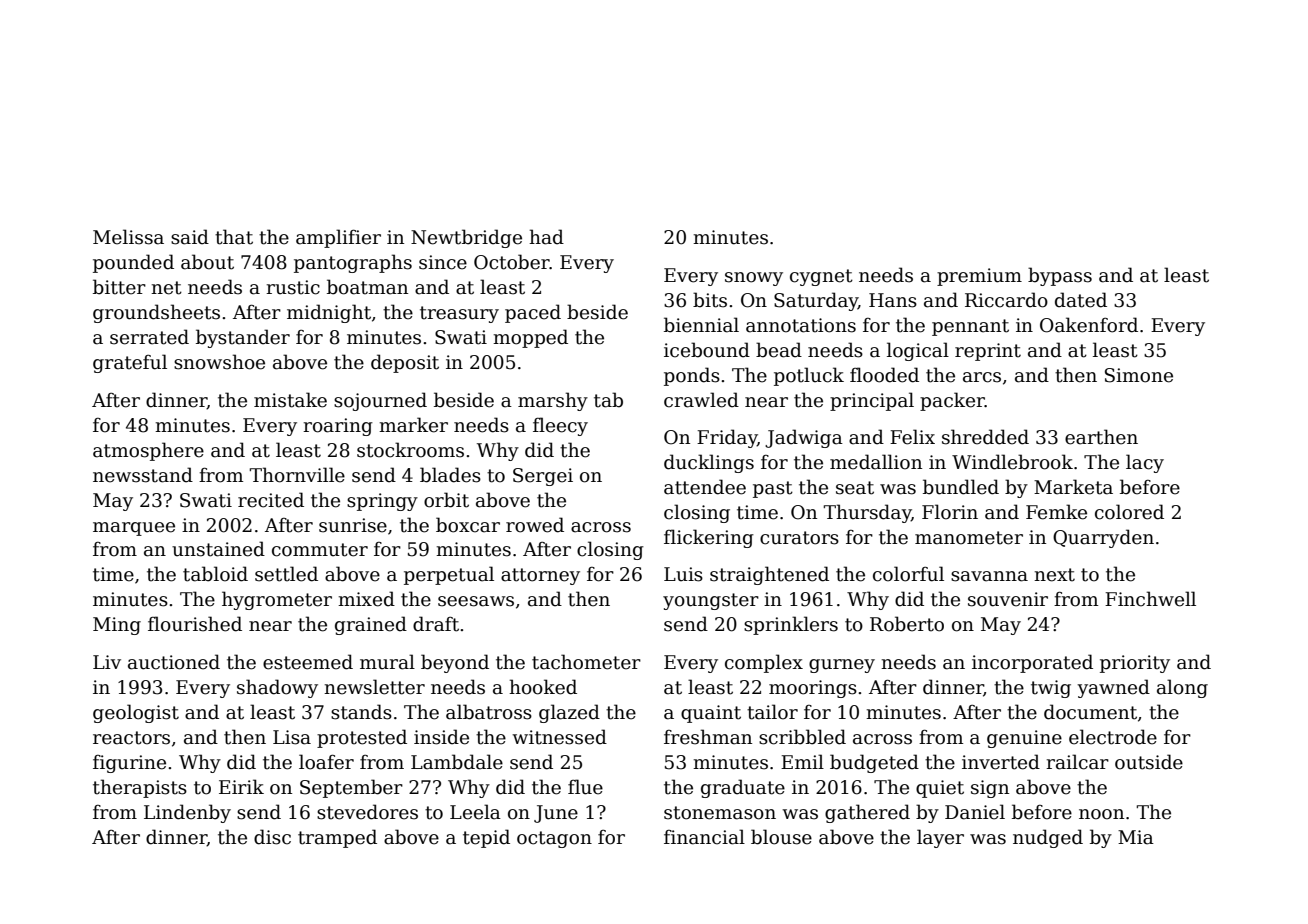 This document has width=1308, height=924. I want to click on disc, so click(272, 837).
